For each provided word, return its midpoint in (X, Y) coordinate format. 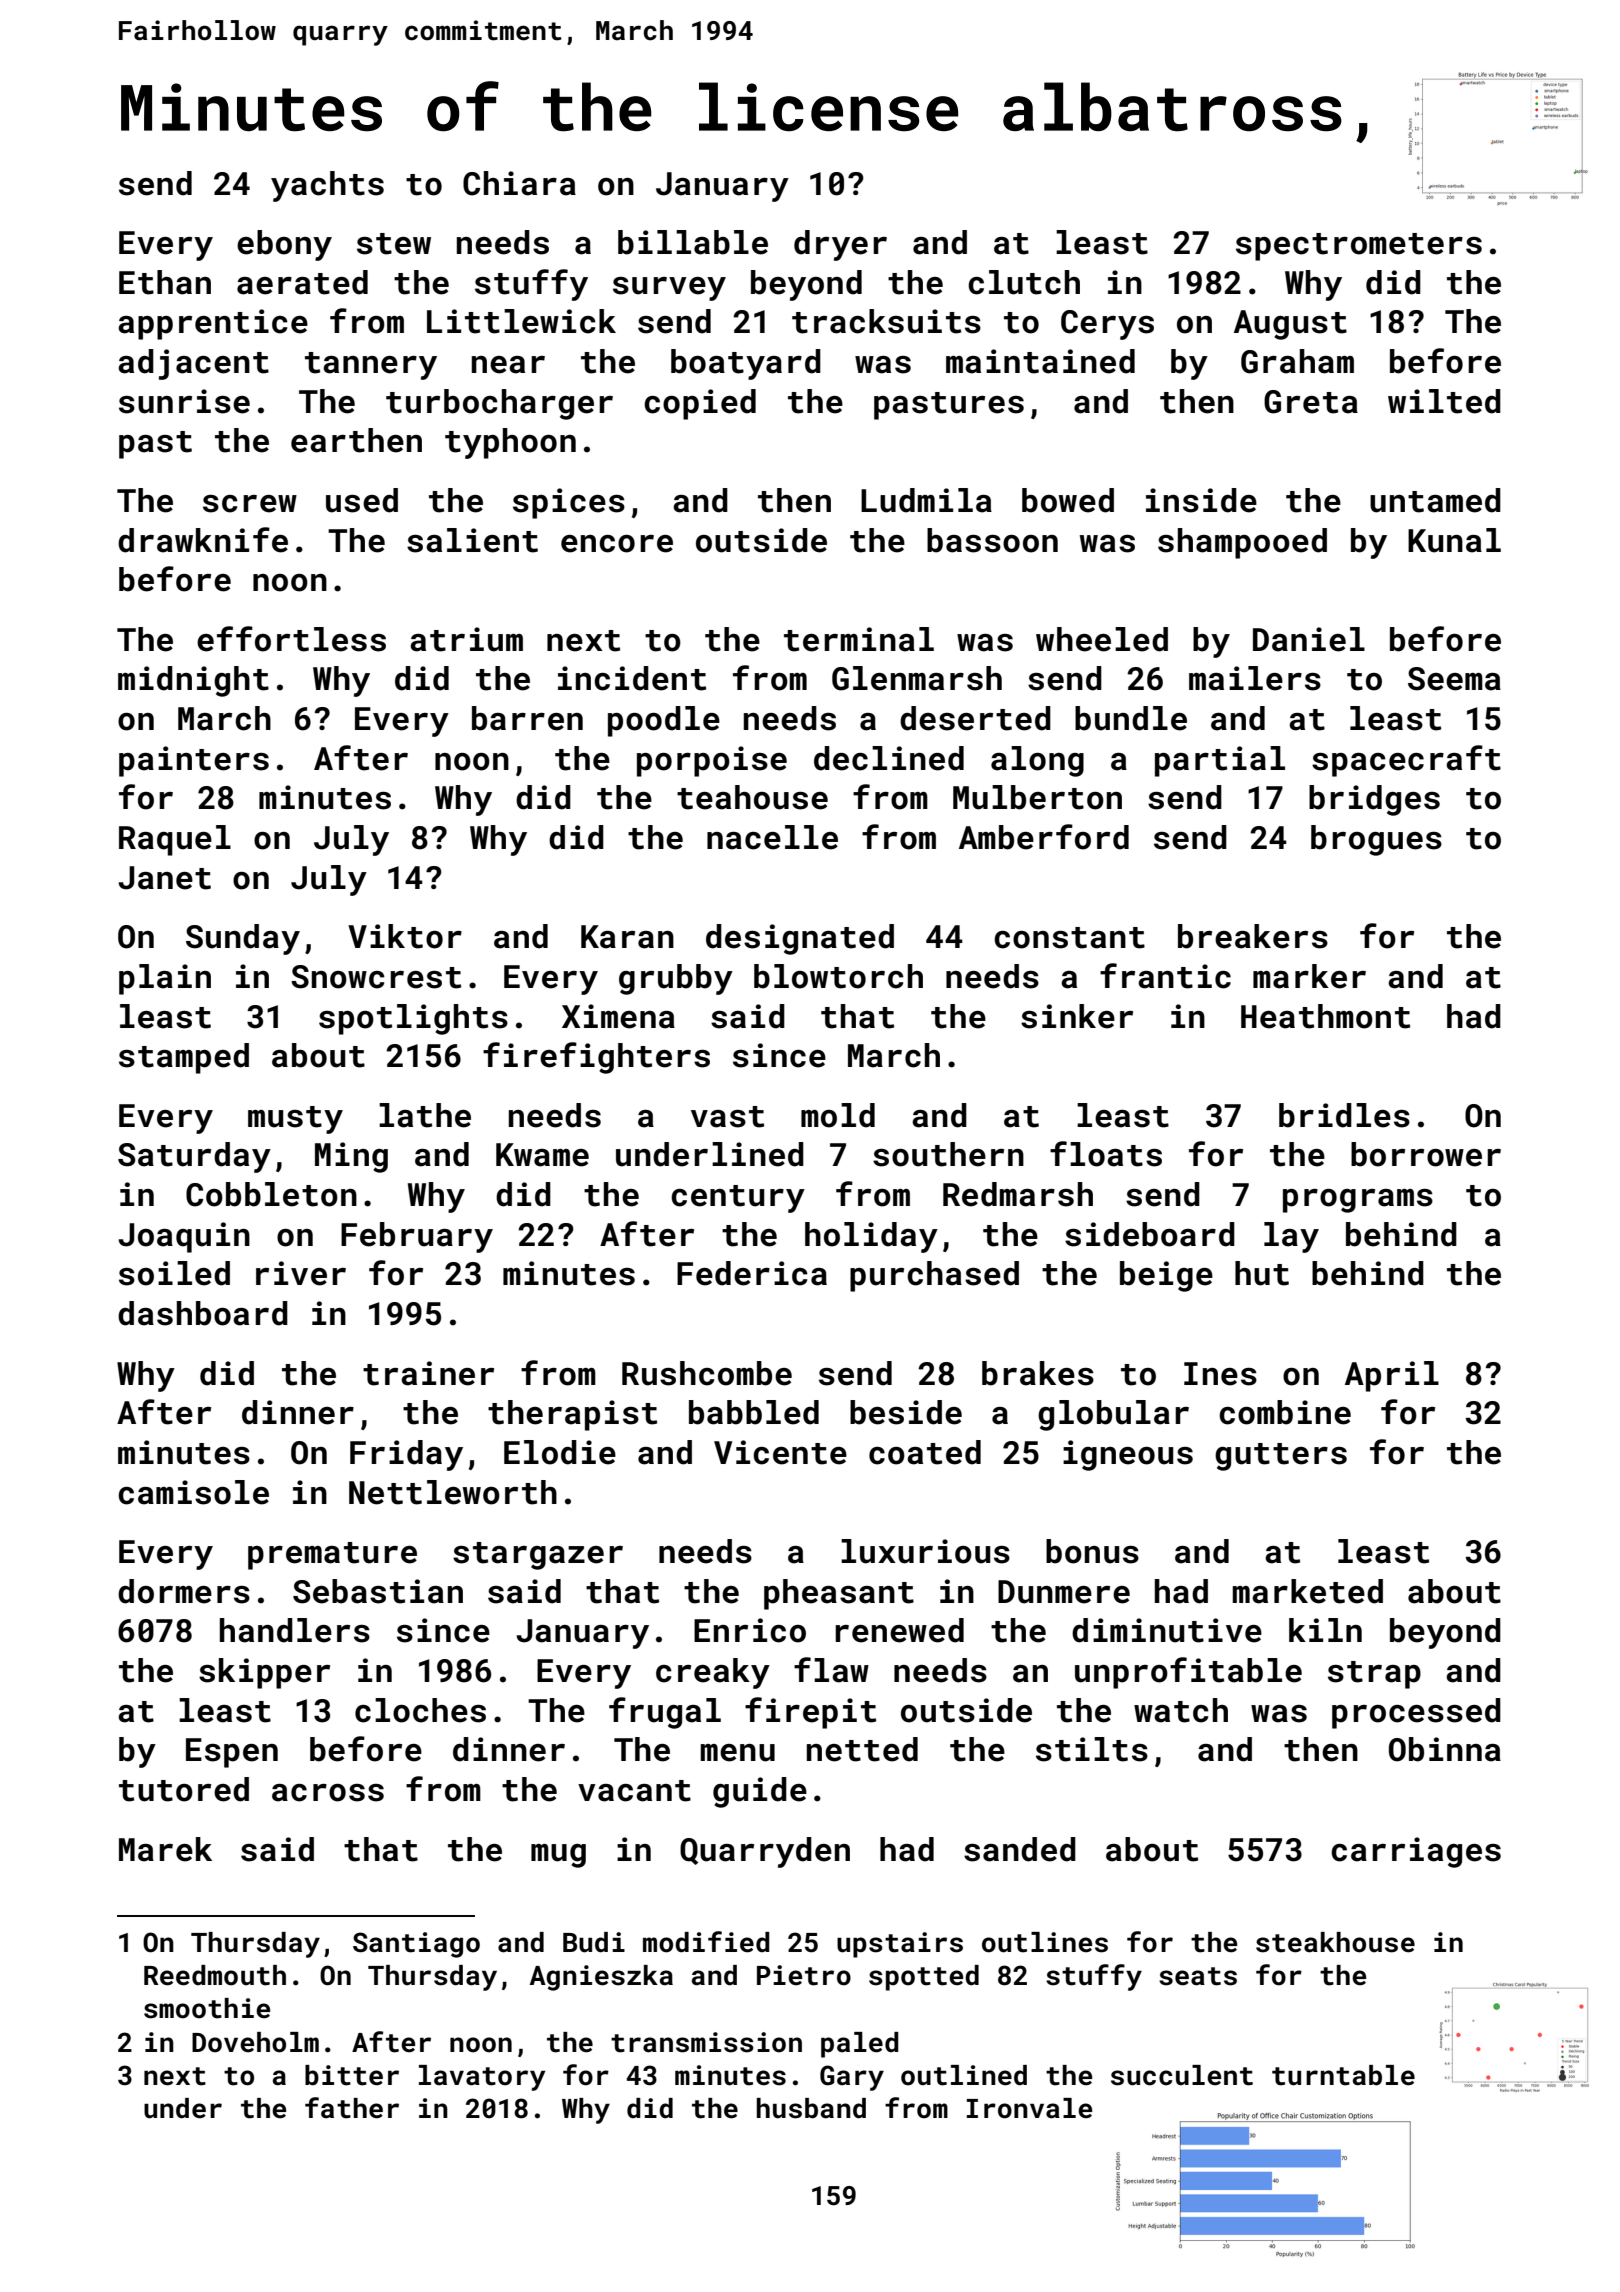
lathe (425, 1115)
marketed (1307, 1591)
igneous (1128, 1455)
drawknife (203, 540)
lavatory (482, 2078)
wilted (1444, 401)
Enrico (750, 1630)
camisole (193, 1492)
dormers (184, 1591)
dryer (840, 245)
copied (700, 404)
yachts (327, 186)
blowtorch (838, 976)
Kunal (1454, 540)
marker (1309, 976)
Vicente (780, 1452)
